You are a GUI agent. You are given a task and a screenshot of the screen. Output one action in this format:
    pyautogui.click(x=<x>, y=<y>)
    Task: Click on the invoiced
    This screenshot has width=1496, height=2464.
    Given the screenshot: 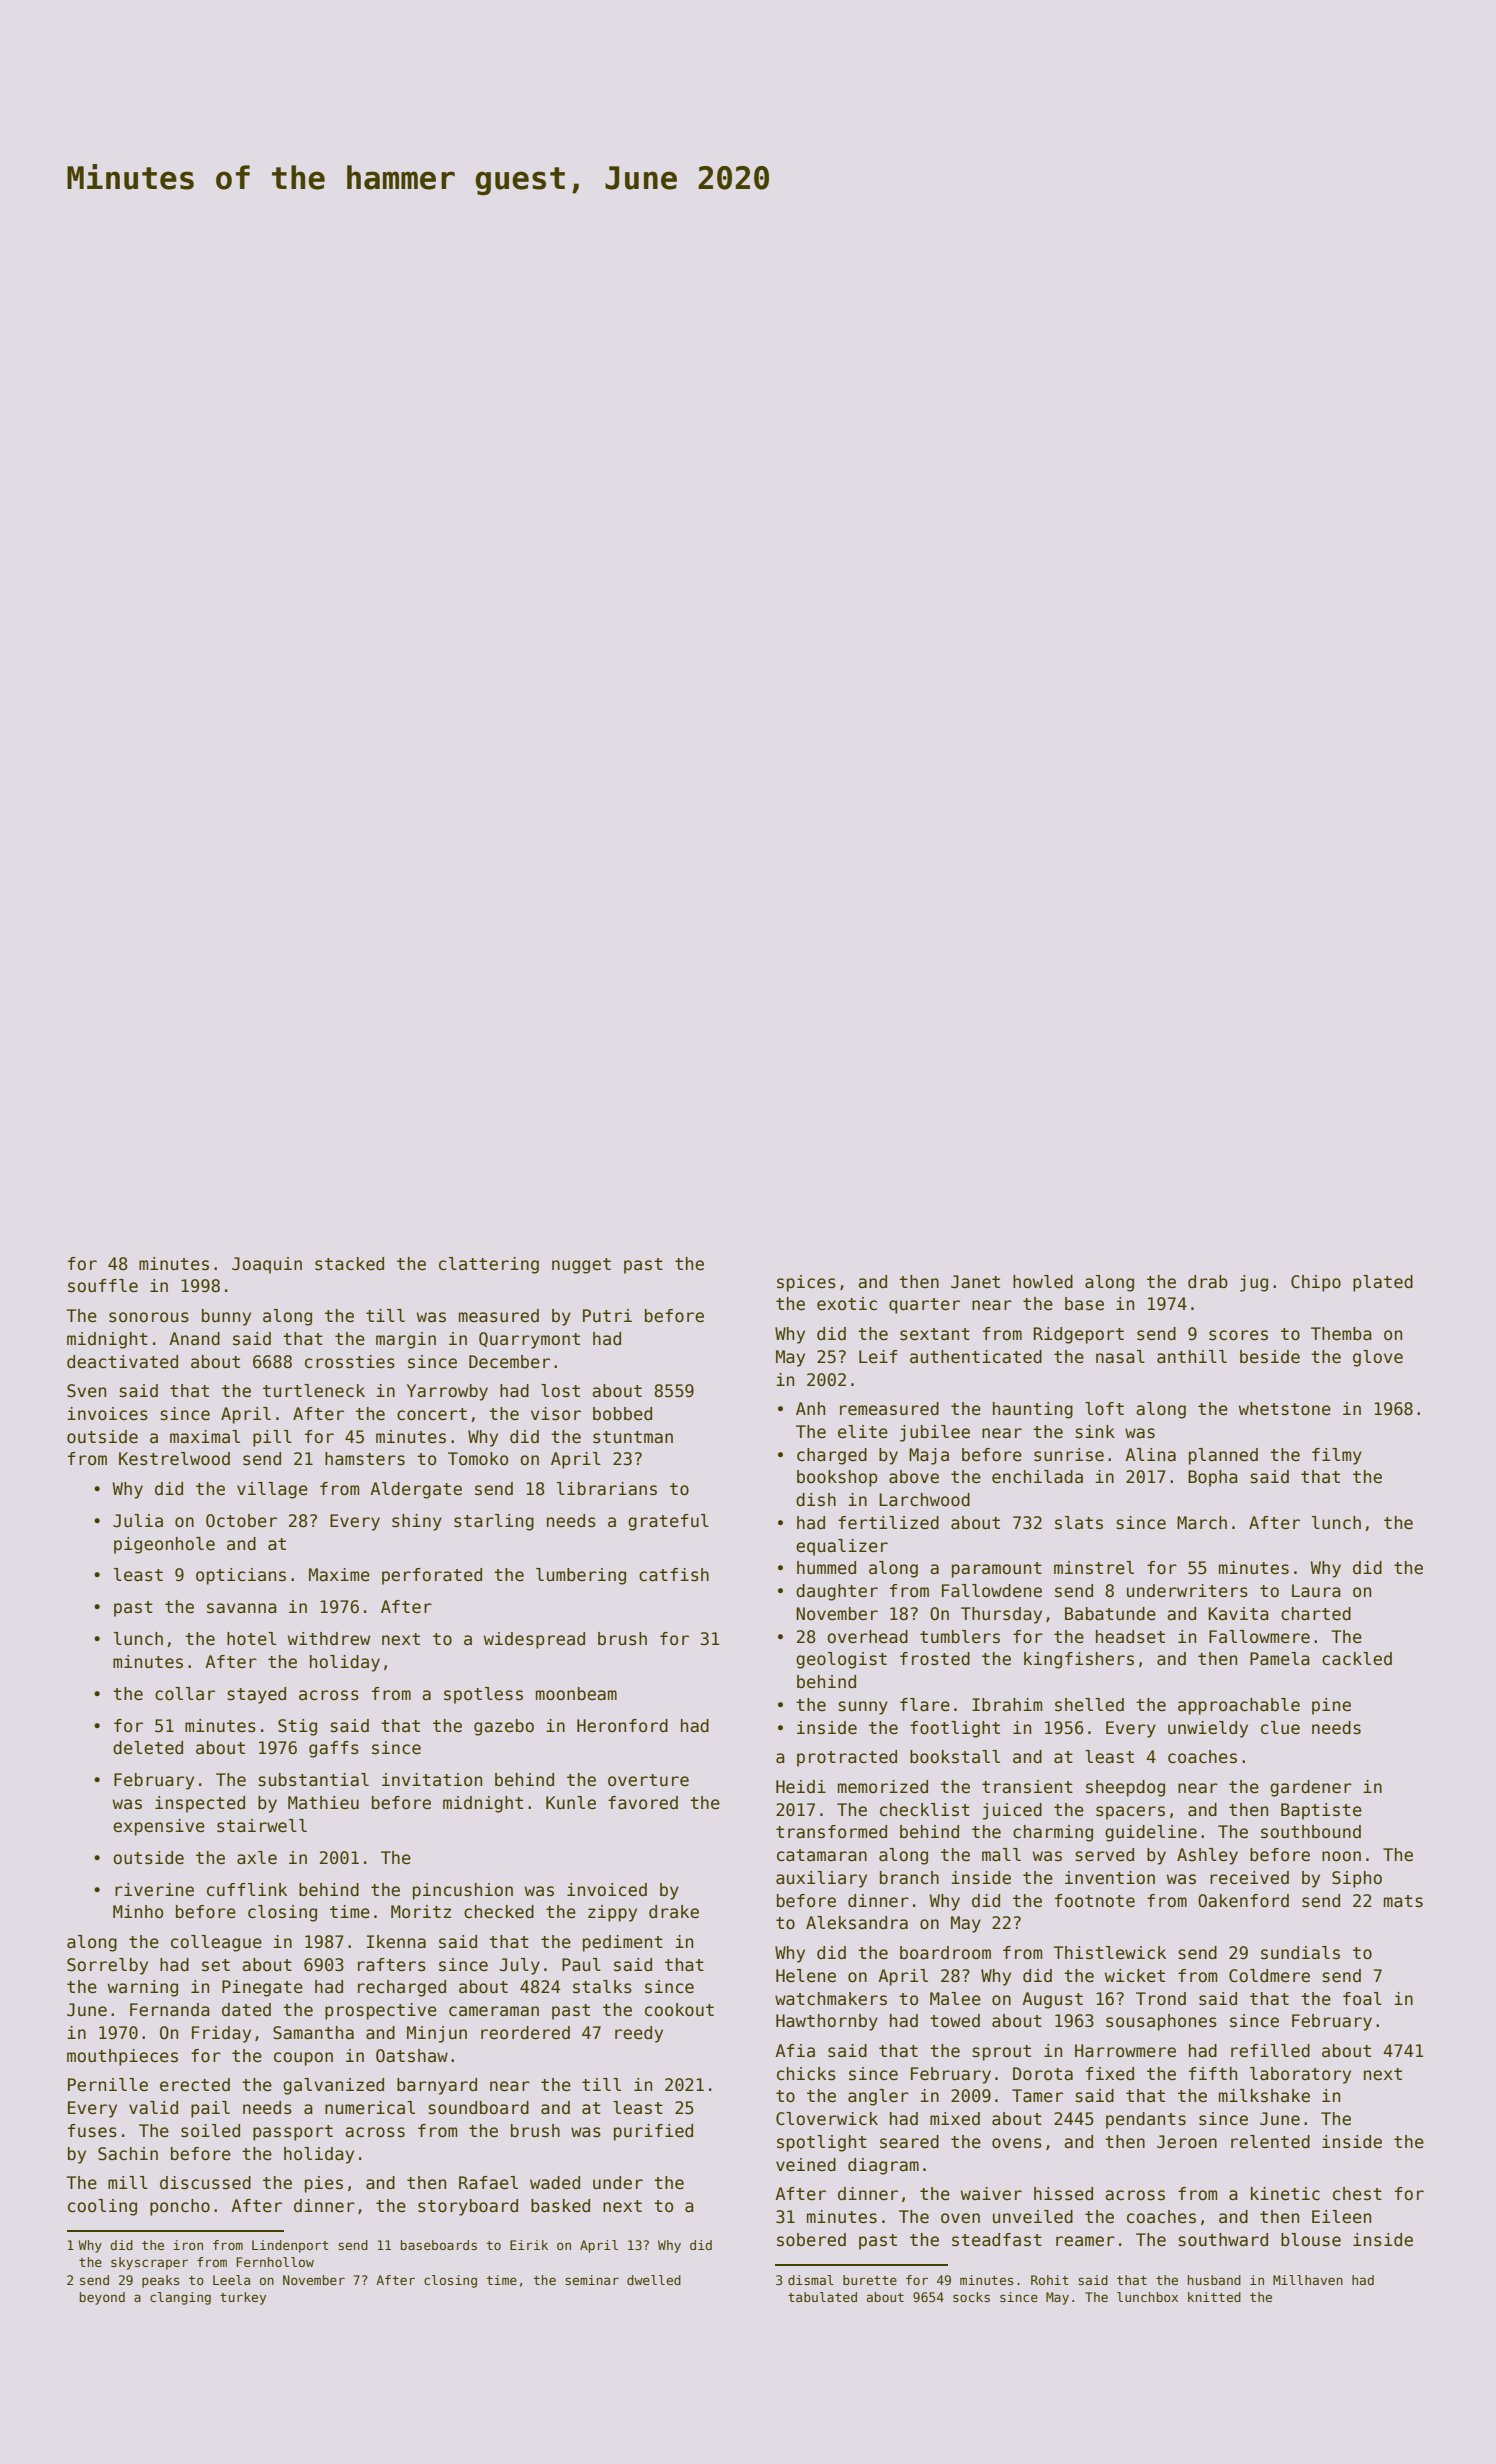 What is the action you would take?
    pyautogui.click(x=607, y=1890)
